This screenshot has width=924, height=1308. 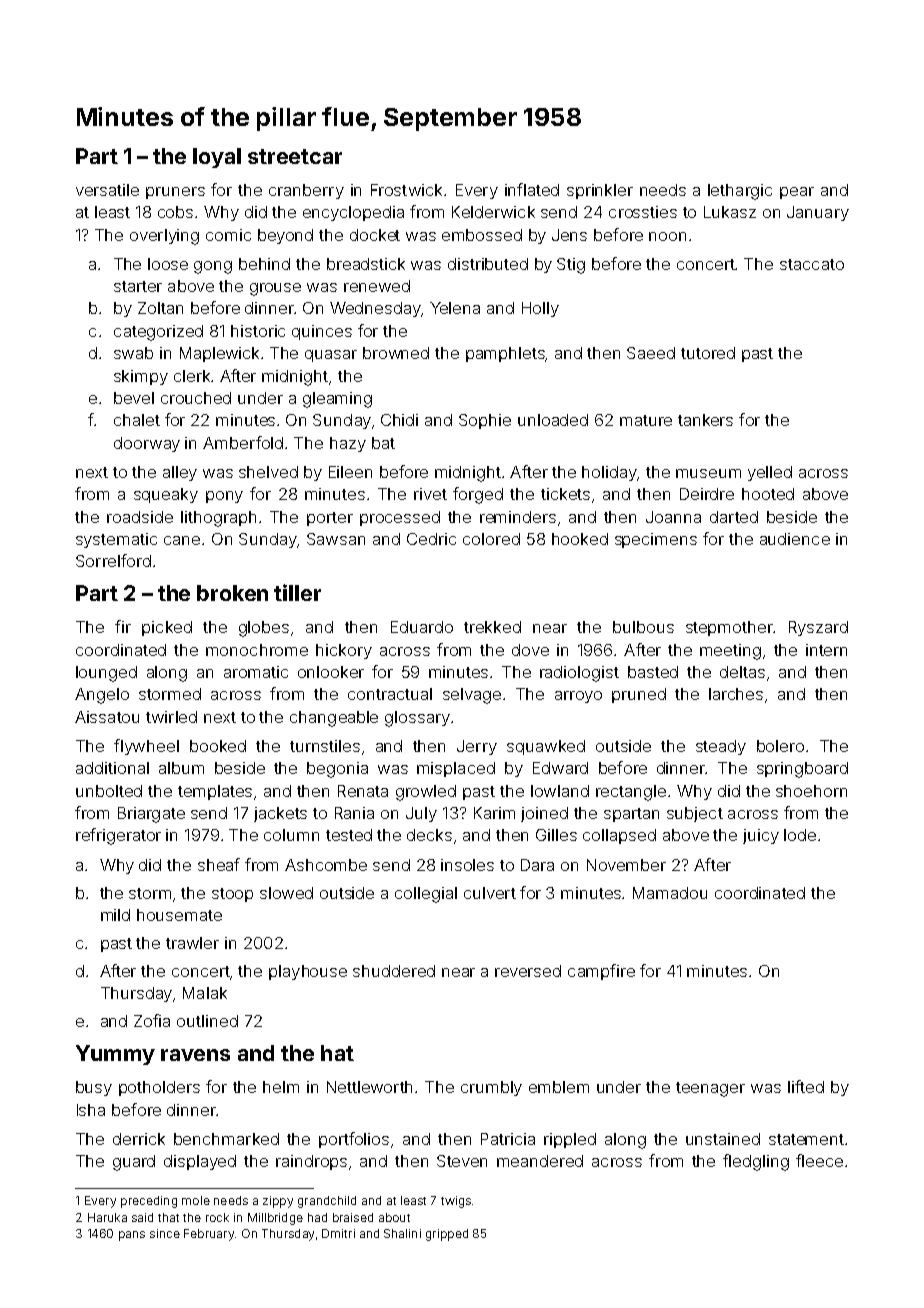 What do you see at coordinates (639, 695) in the screenshot?
I see `pruned` at bounding box center [639, 695].
